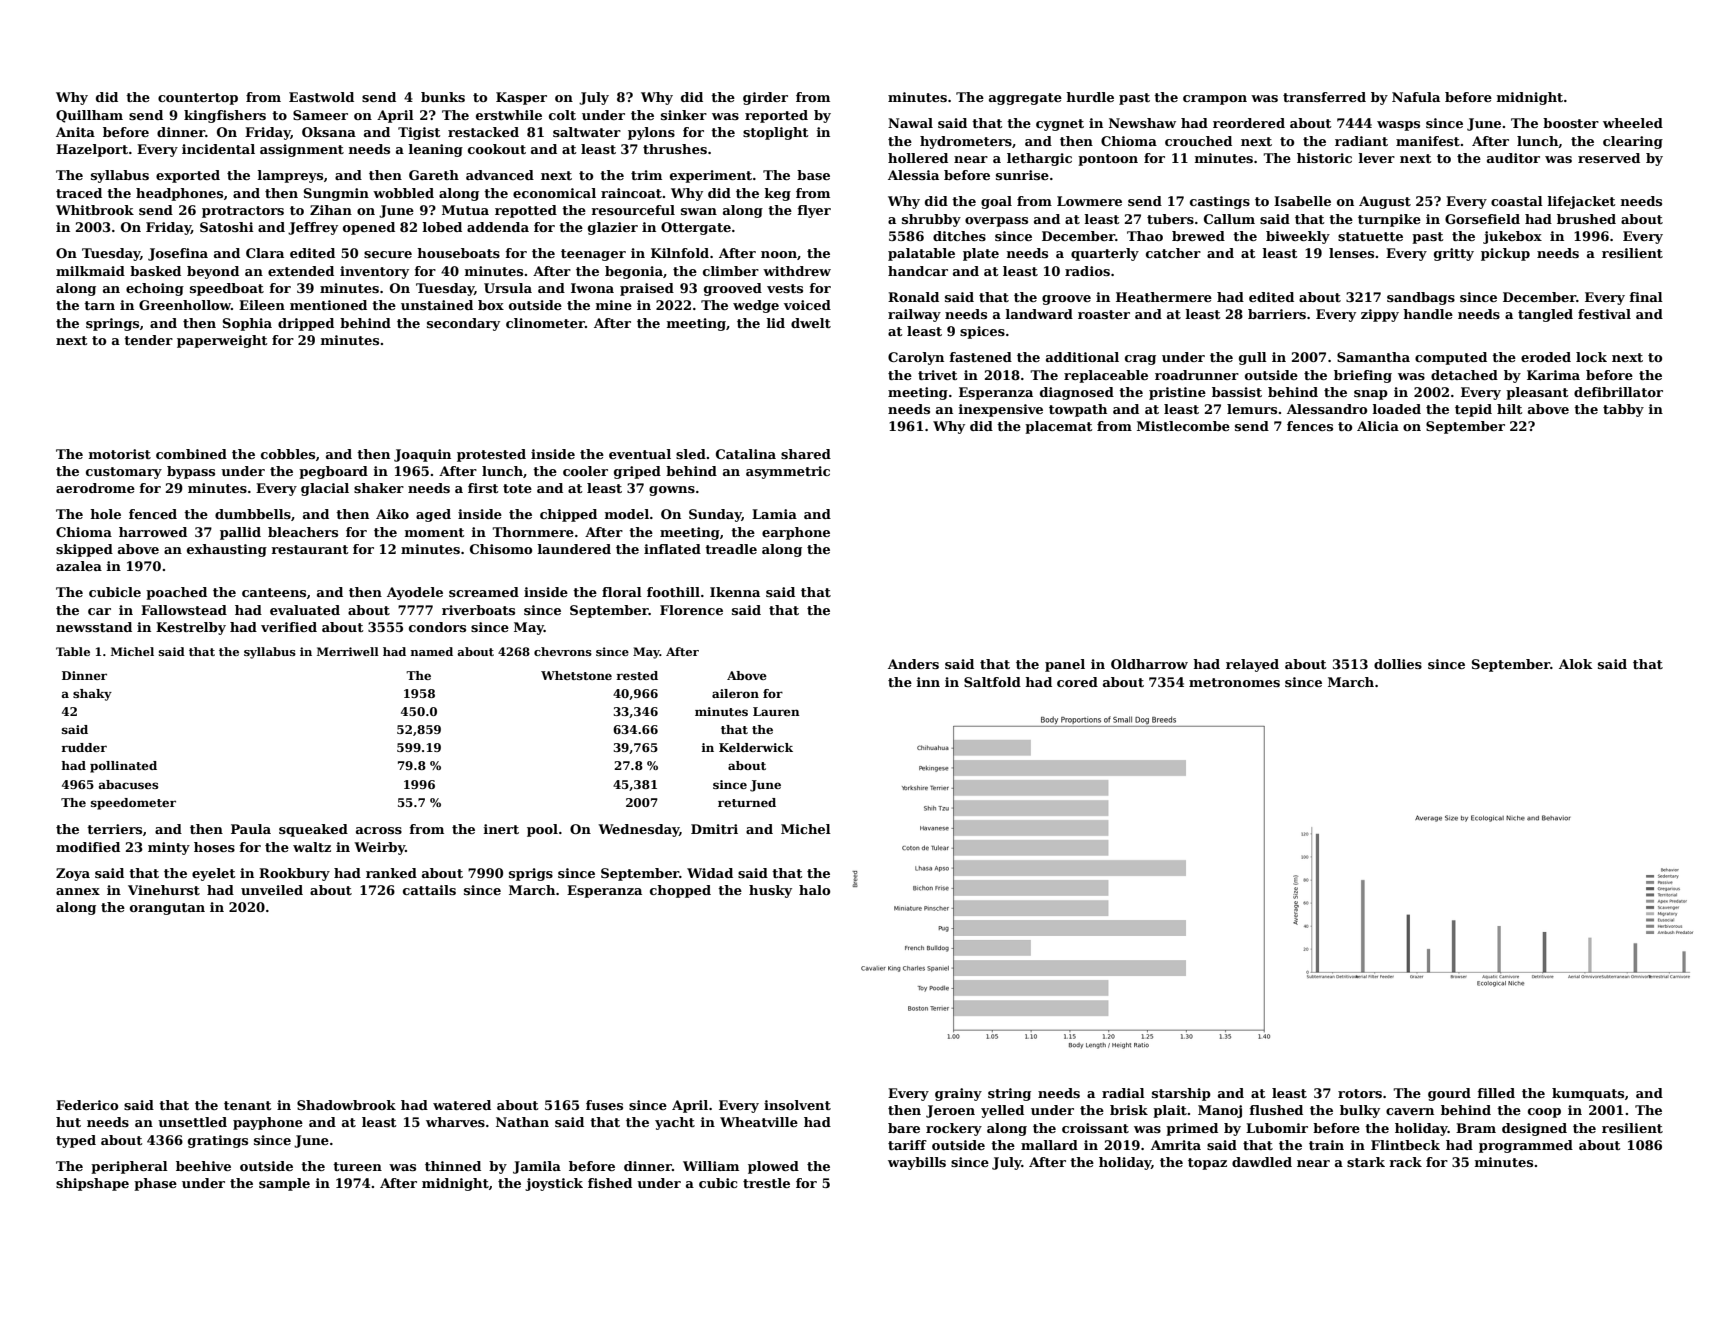 This screenshot has width=1719, height=1328. Describe the element at coordinates (95, 210) in the screenshot. I see `Whitbrook` at that location.
